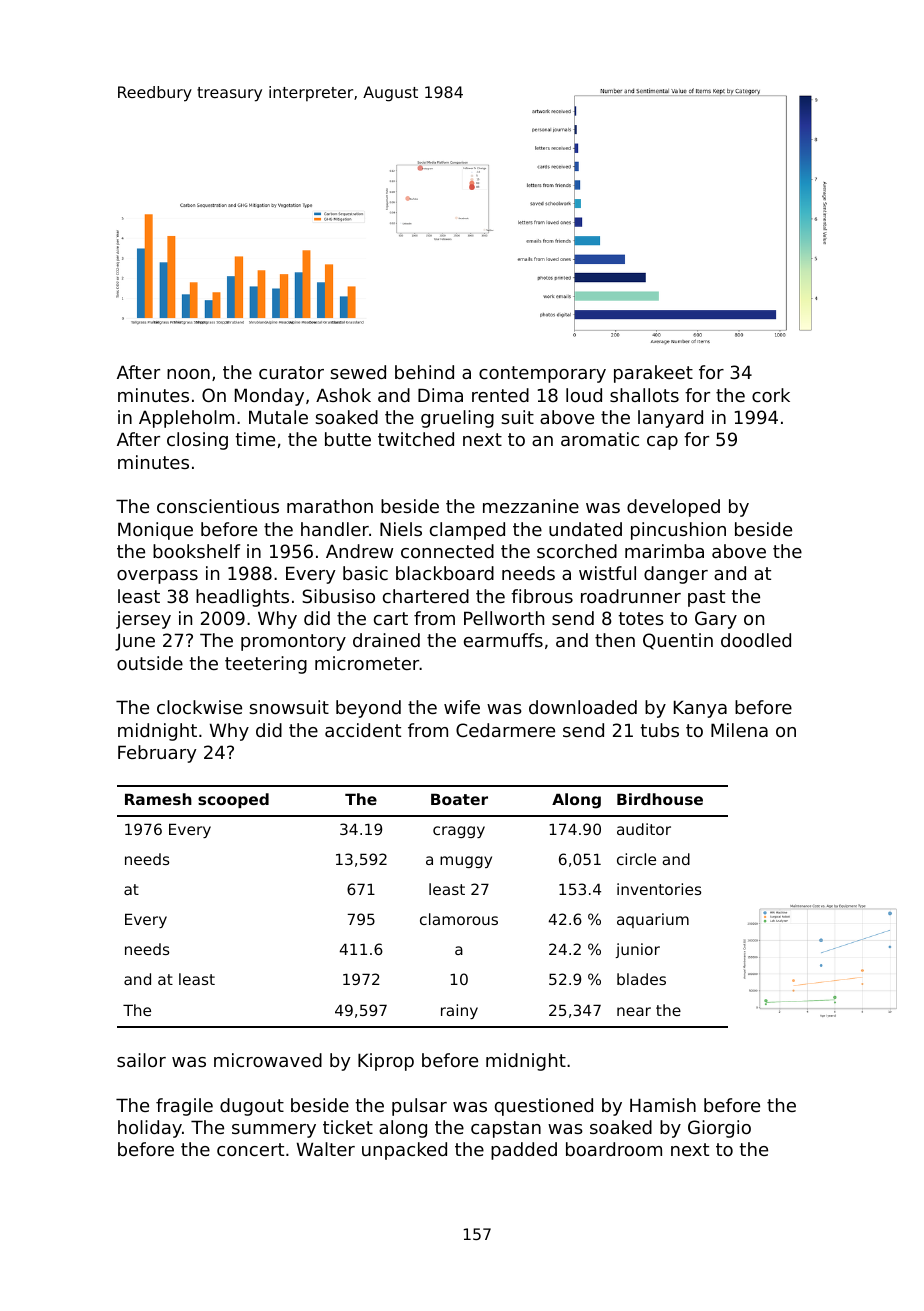 This screenshot has height=1311, width=924. What do you see at coordinates (404, 1151) in the screenshot?
I see `unpacked` at bounding box center [404, 1151].
